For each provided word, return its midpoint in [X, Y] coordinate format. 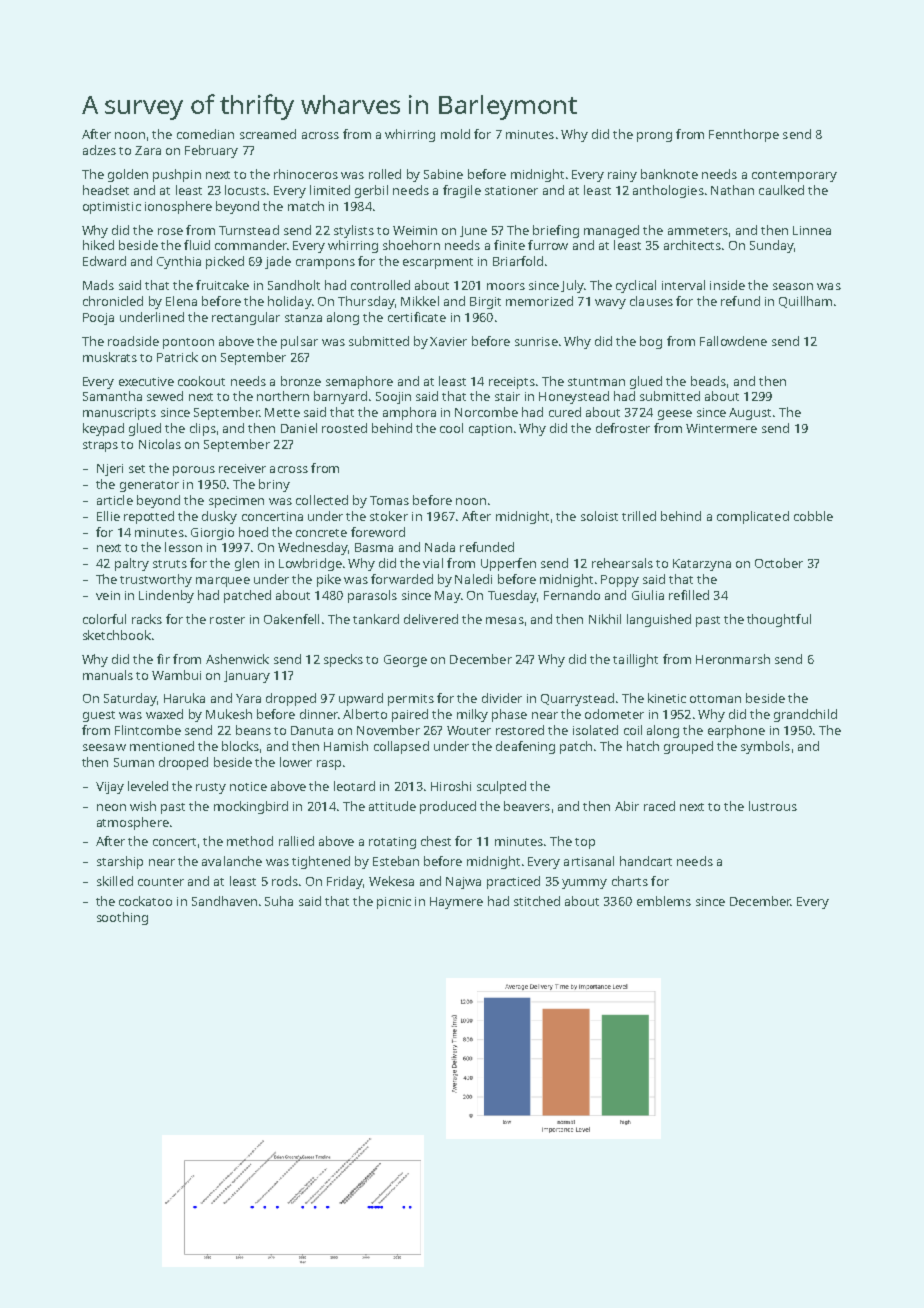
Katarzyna [702, 565]
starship [120, 862]
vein [108, 595]
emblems [664, 901]
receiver [242, 468]
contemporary [794, 176]
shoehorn [411, 245]
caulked [781, 190]
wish [143, 806]
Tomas [389, 500]
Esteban [396, 861]
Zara [148, 150]
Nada [440, 547]
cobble [813, 516]
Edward [104, 261]
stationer [511, 190]
